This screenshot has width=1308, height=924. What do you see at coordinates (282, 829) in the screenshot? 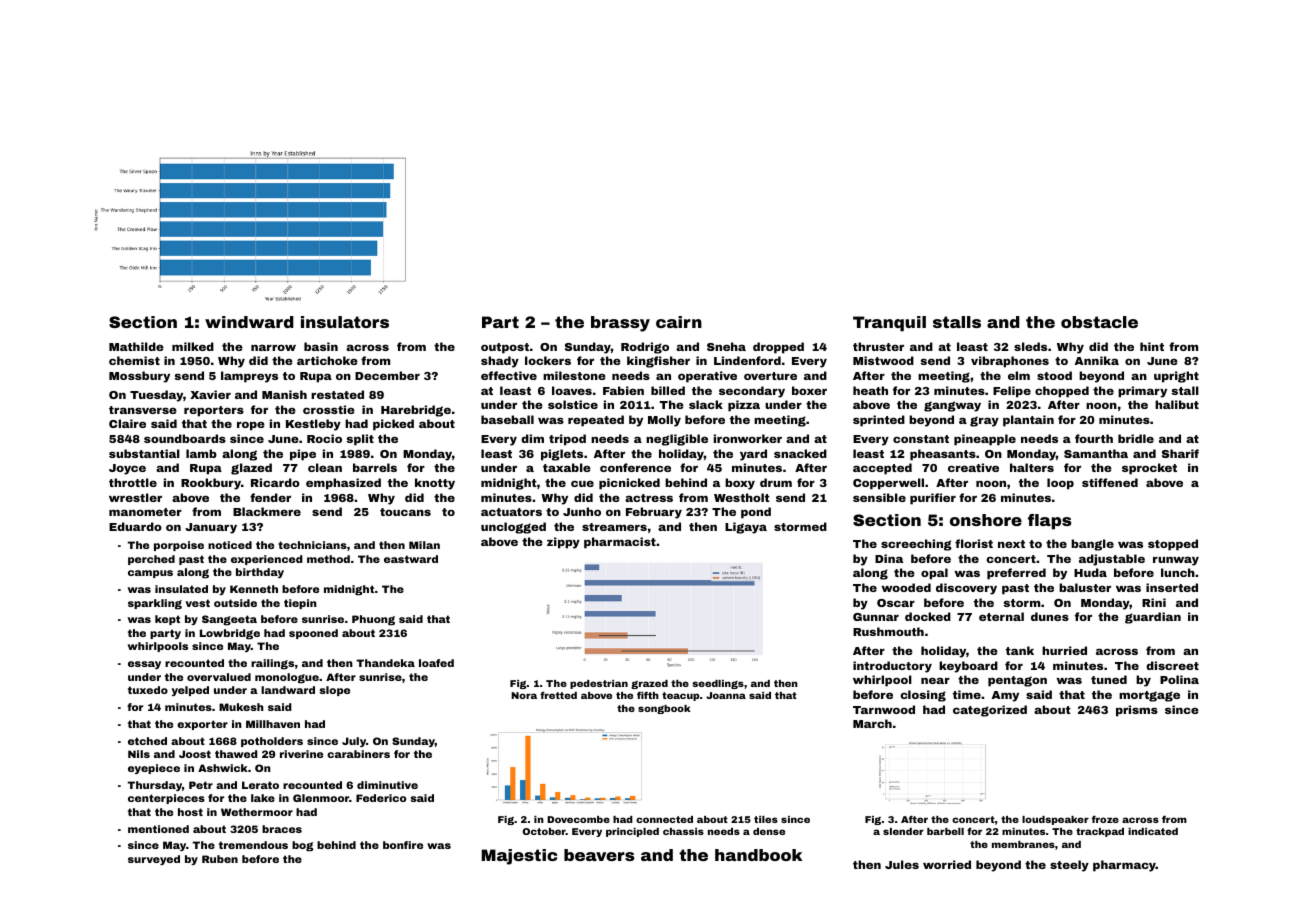
I see `braces` at bounding box center [282, 829].
